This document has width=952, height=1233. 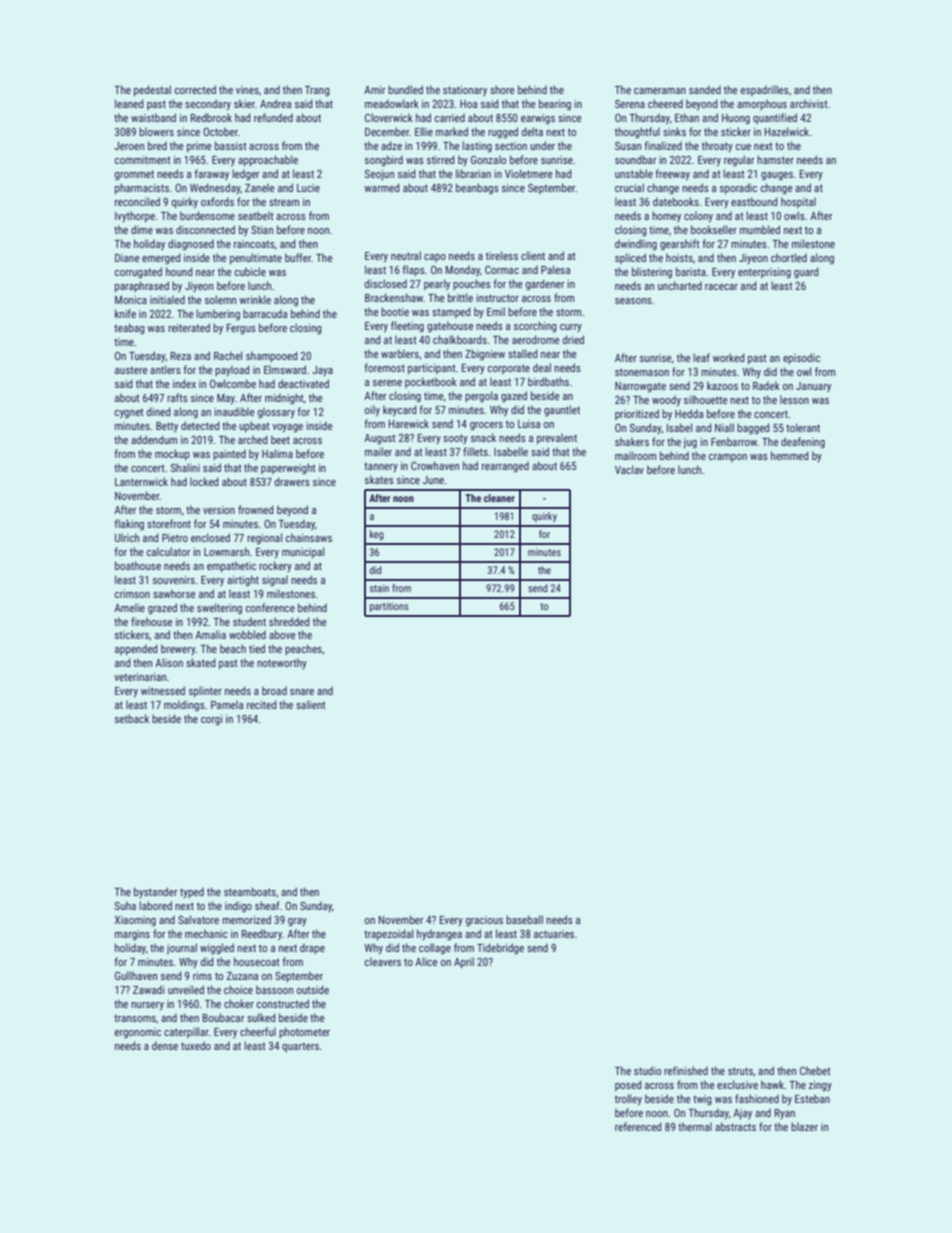 I want to click on Lucie, so click(x=308, y=188).
